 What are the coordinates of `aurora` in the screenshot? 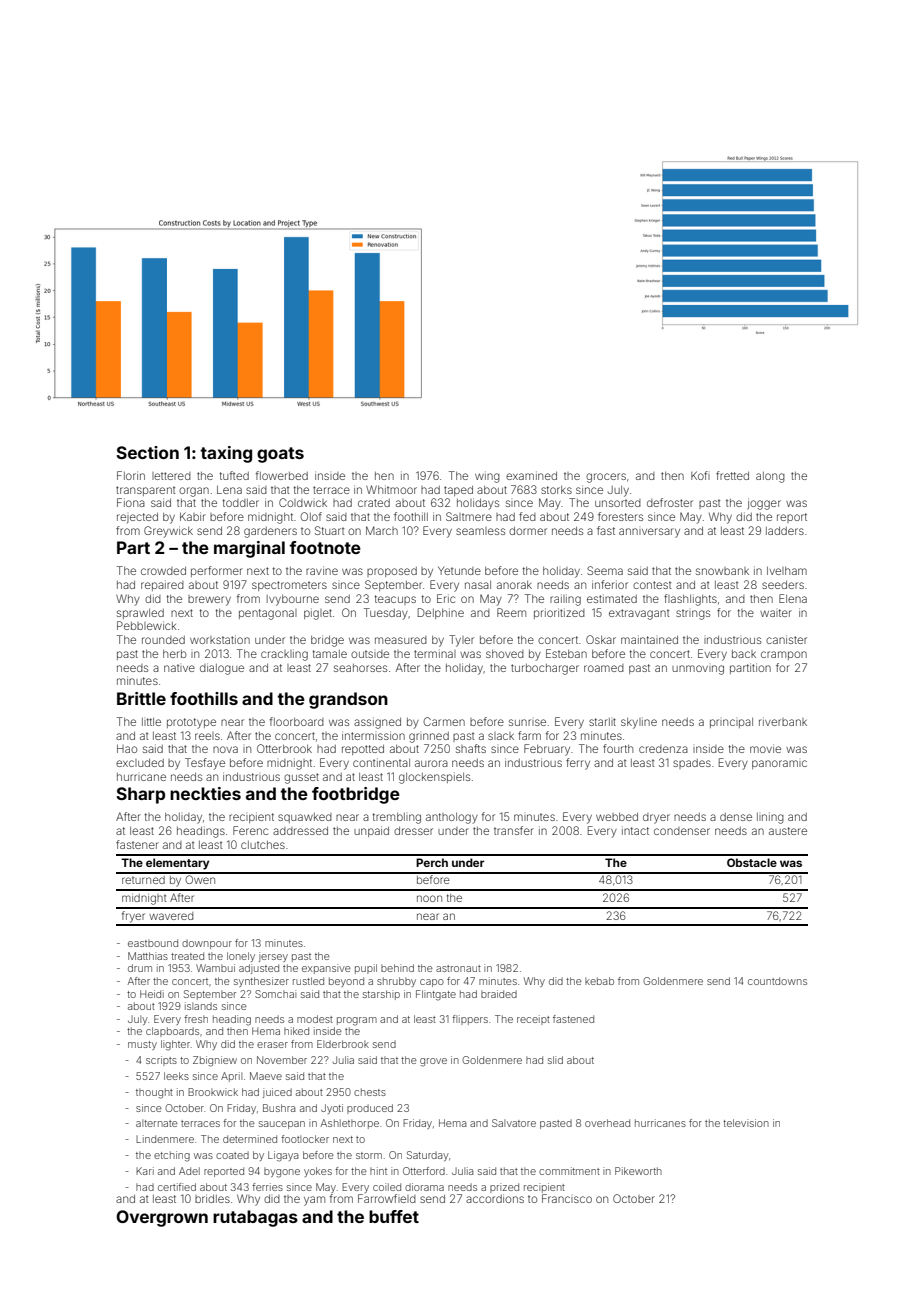 It's located at (431, 763).
